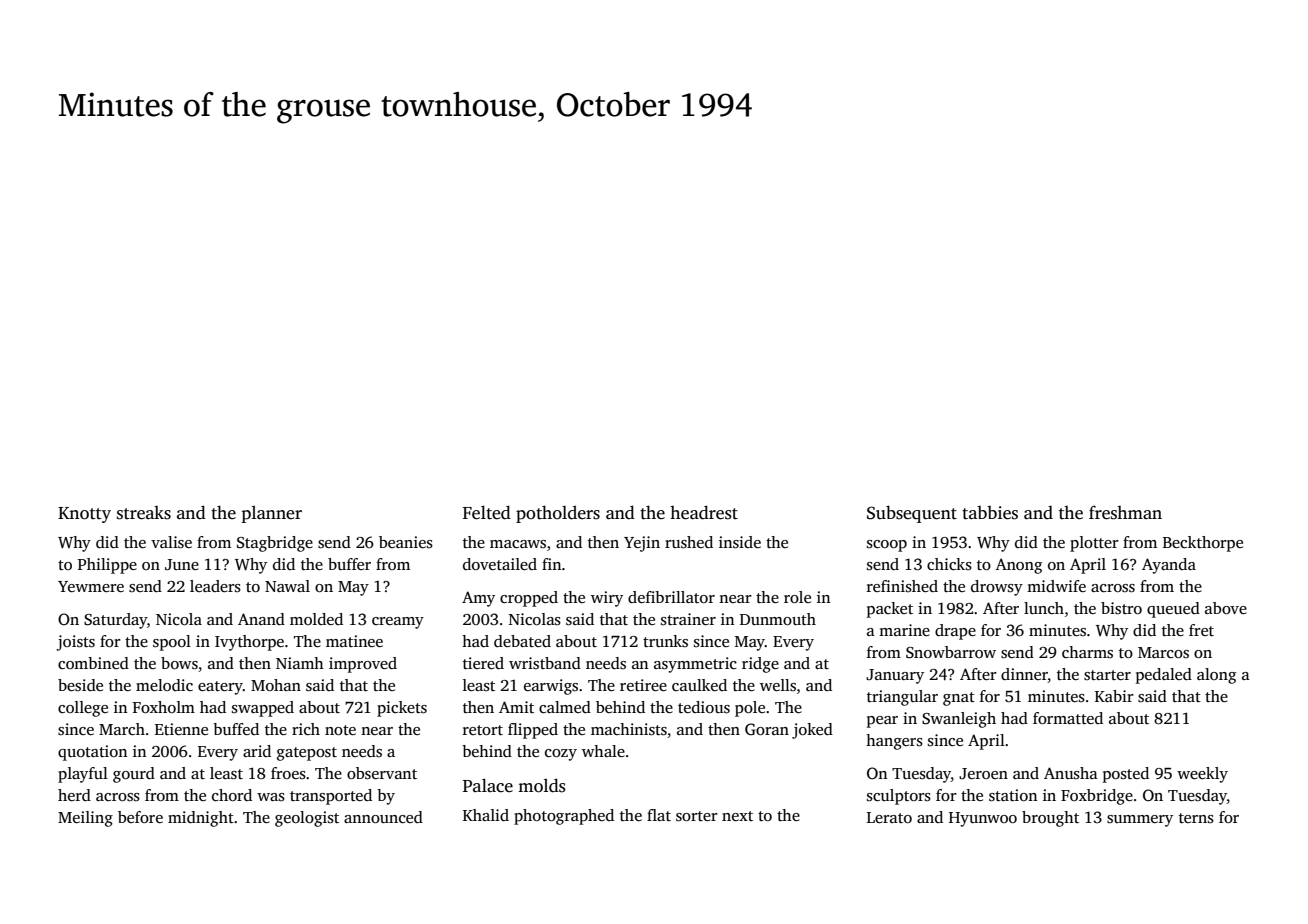  I want to click on charms, so click(1087, 652).
